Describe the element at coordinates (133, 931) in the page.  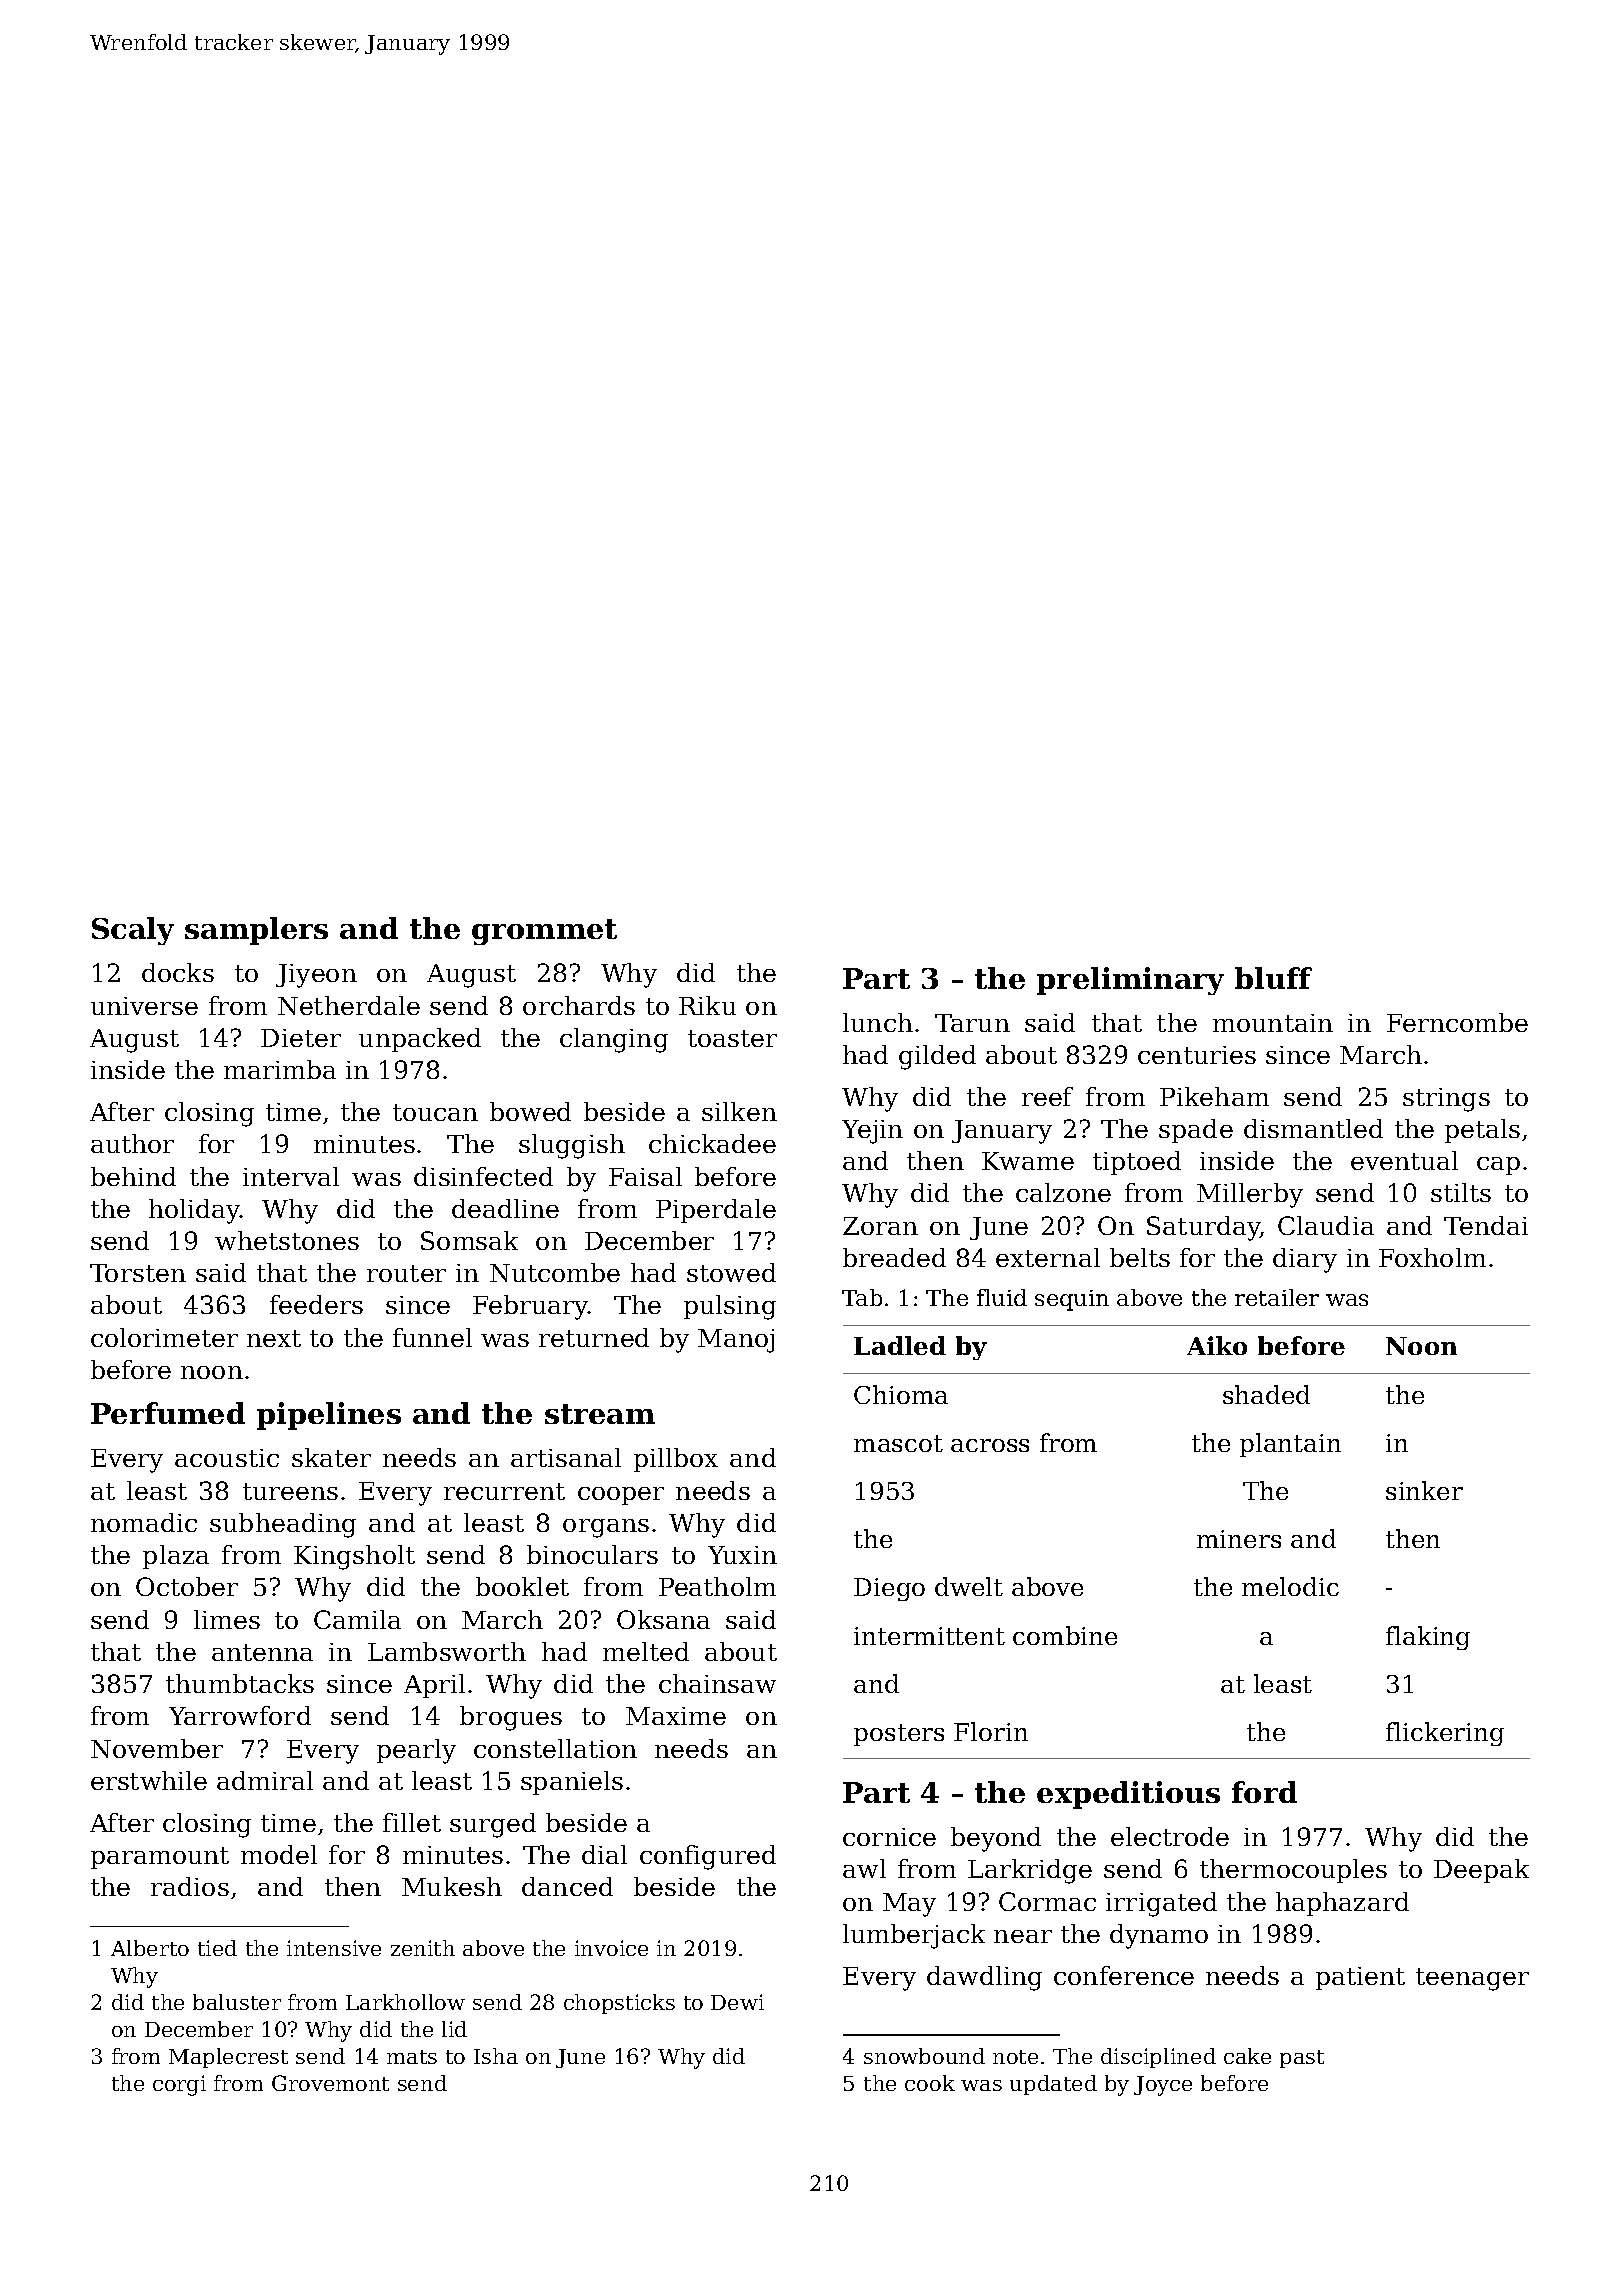
I see `Scaly` at that location.
